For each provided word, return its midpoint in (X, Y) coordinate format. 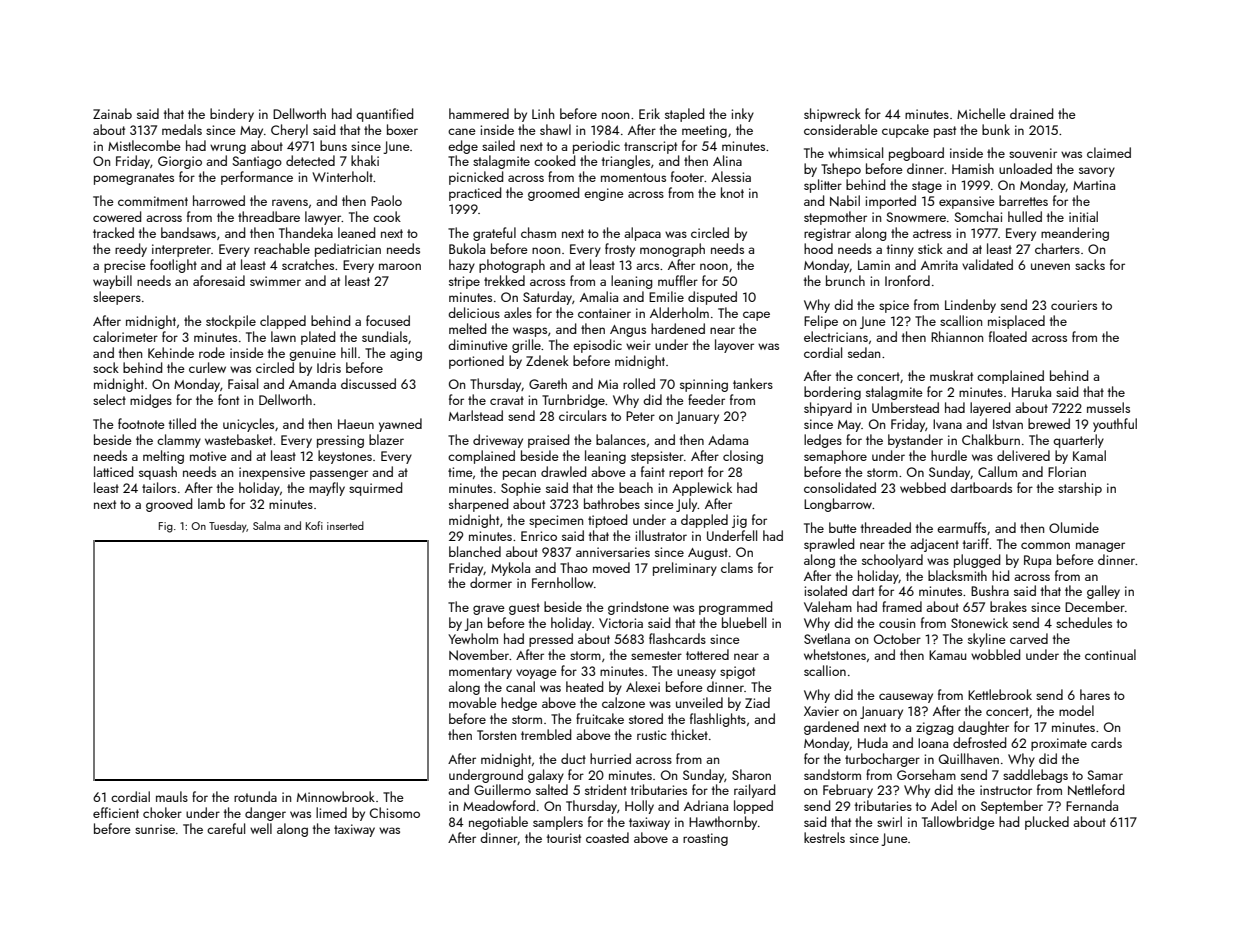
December (1095, 606)
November (479, 655)
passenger (339, 475)
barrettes (1023, 200)
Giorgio (180, 162)
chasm (538, 232)
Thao (574, 567)
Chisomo (395, 812)
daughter (983, 728)
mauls (172, 796)
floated (1008, 336)
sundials (385, 336)
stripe (464, 282)
